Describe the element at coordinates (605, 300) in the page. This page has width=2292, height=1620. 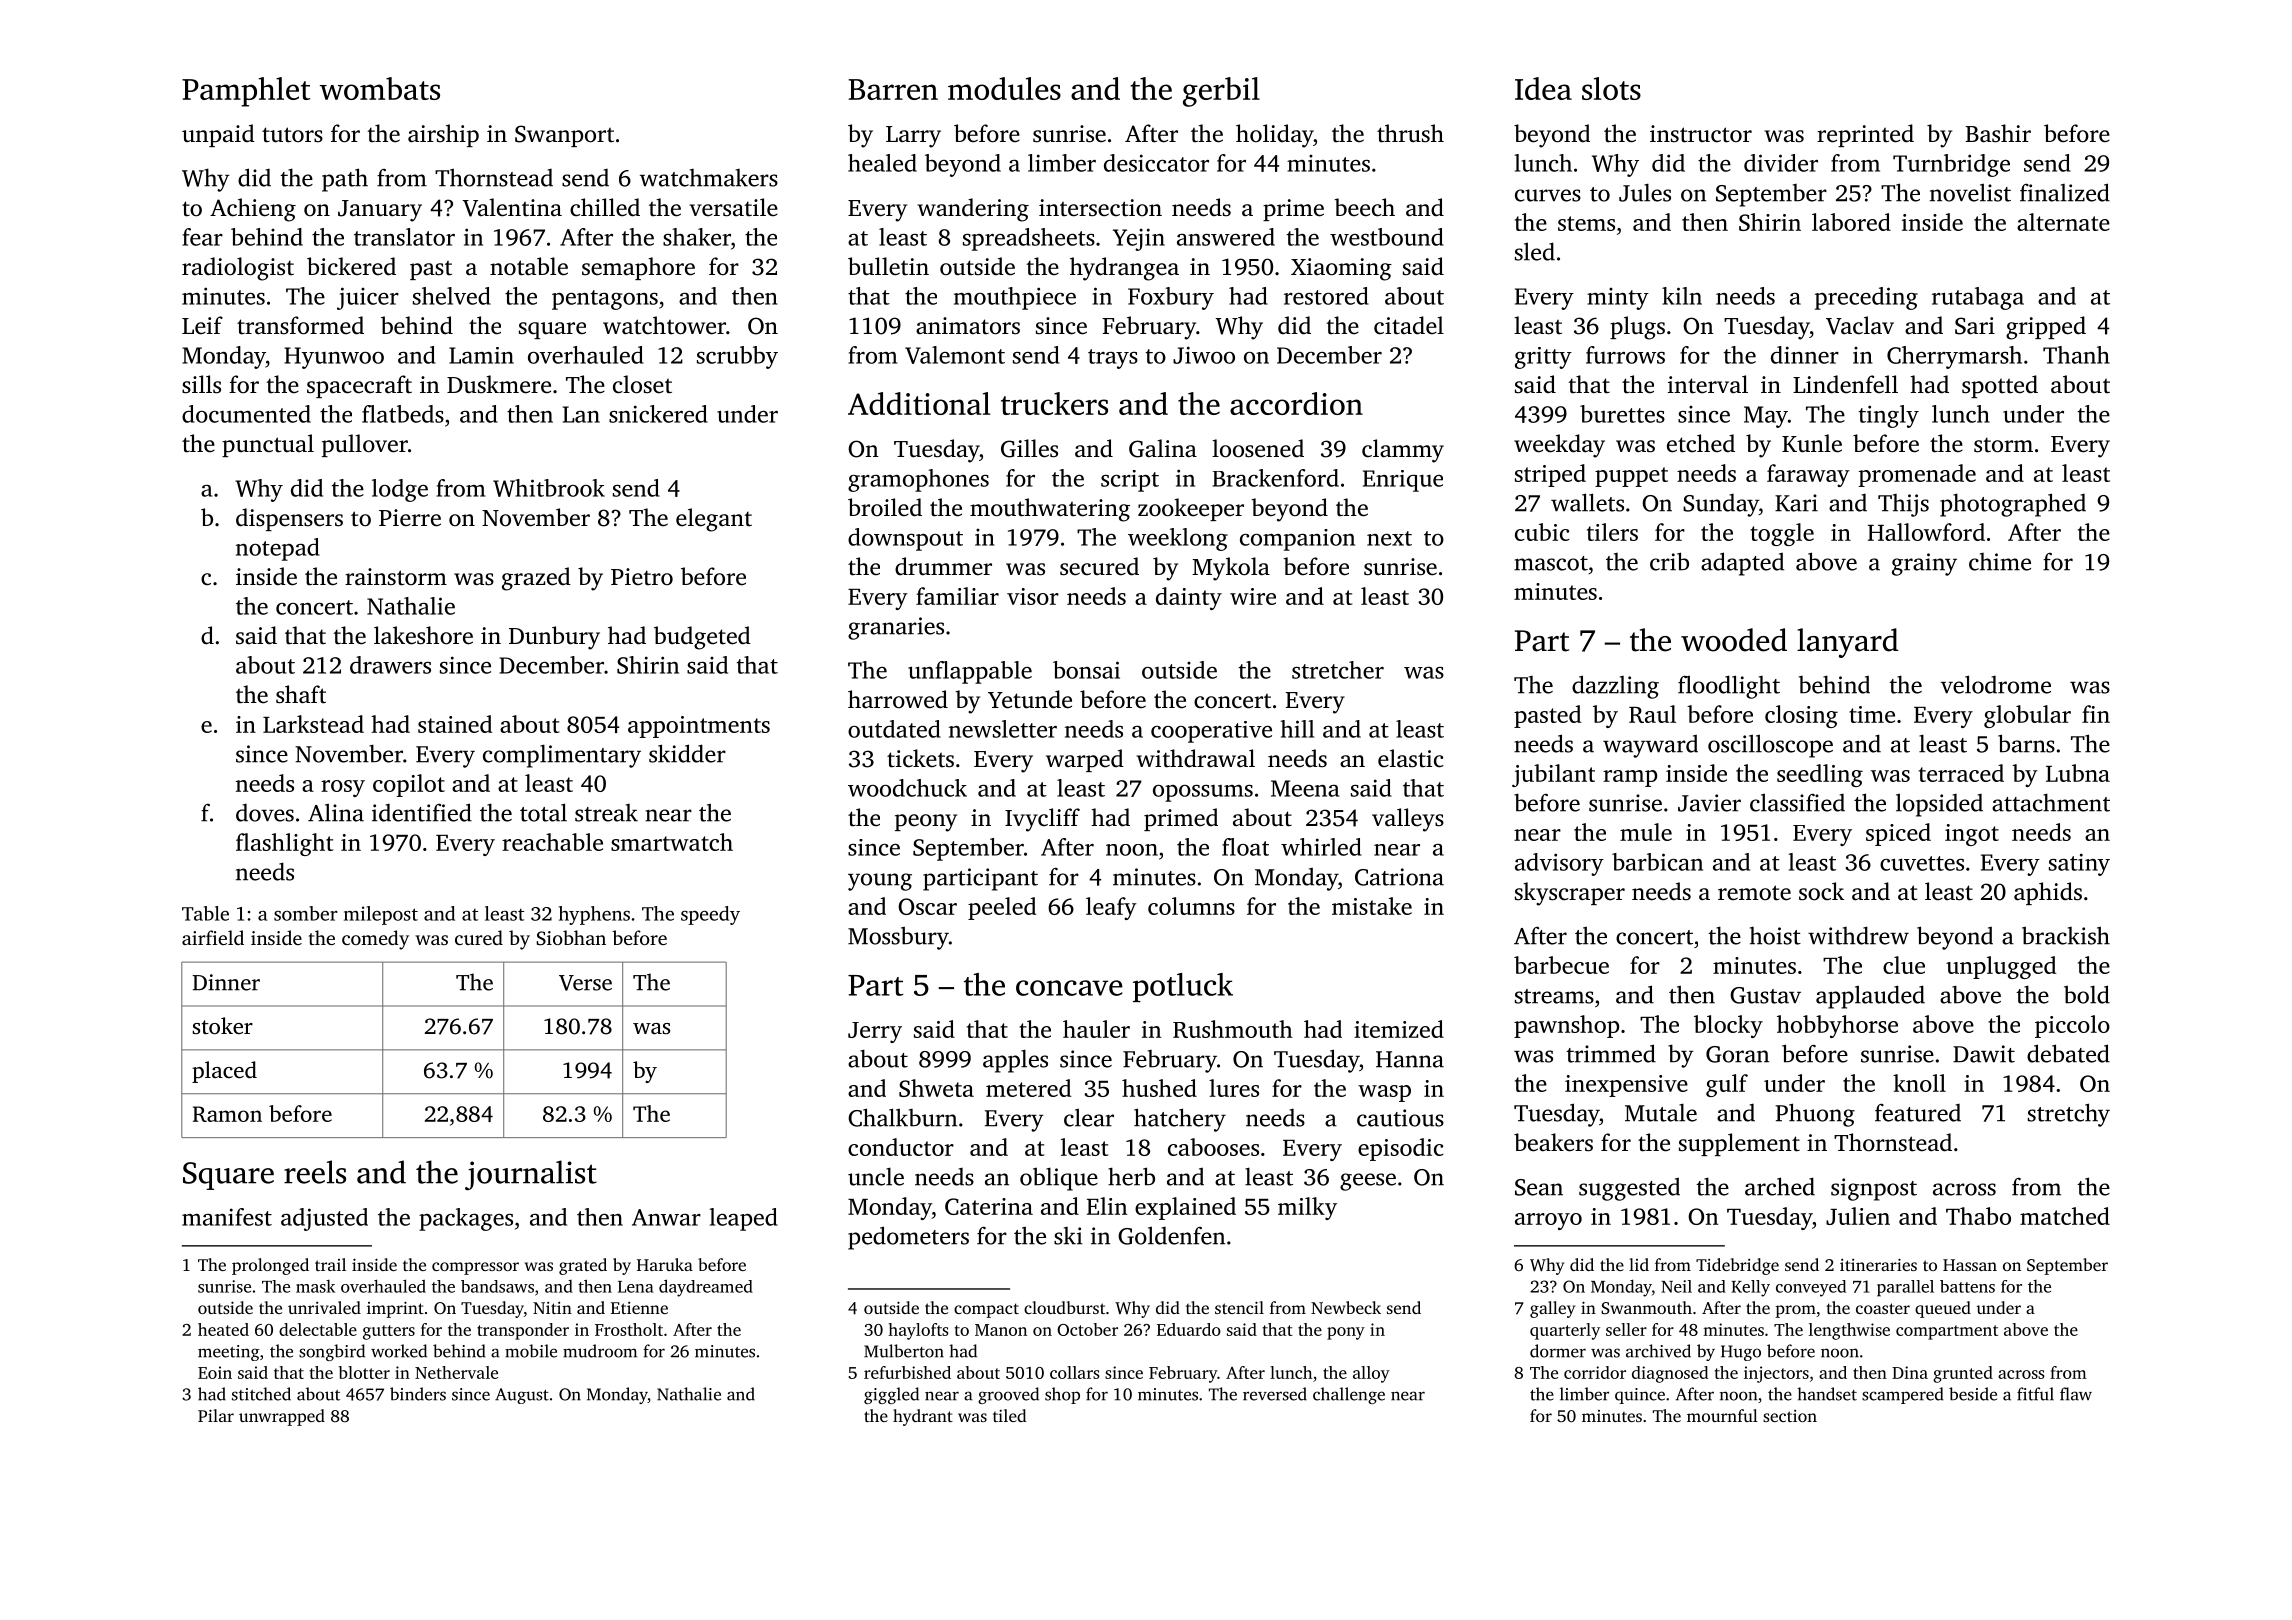
I see `pentagons` at that location.
